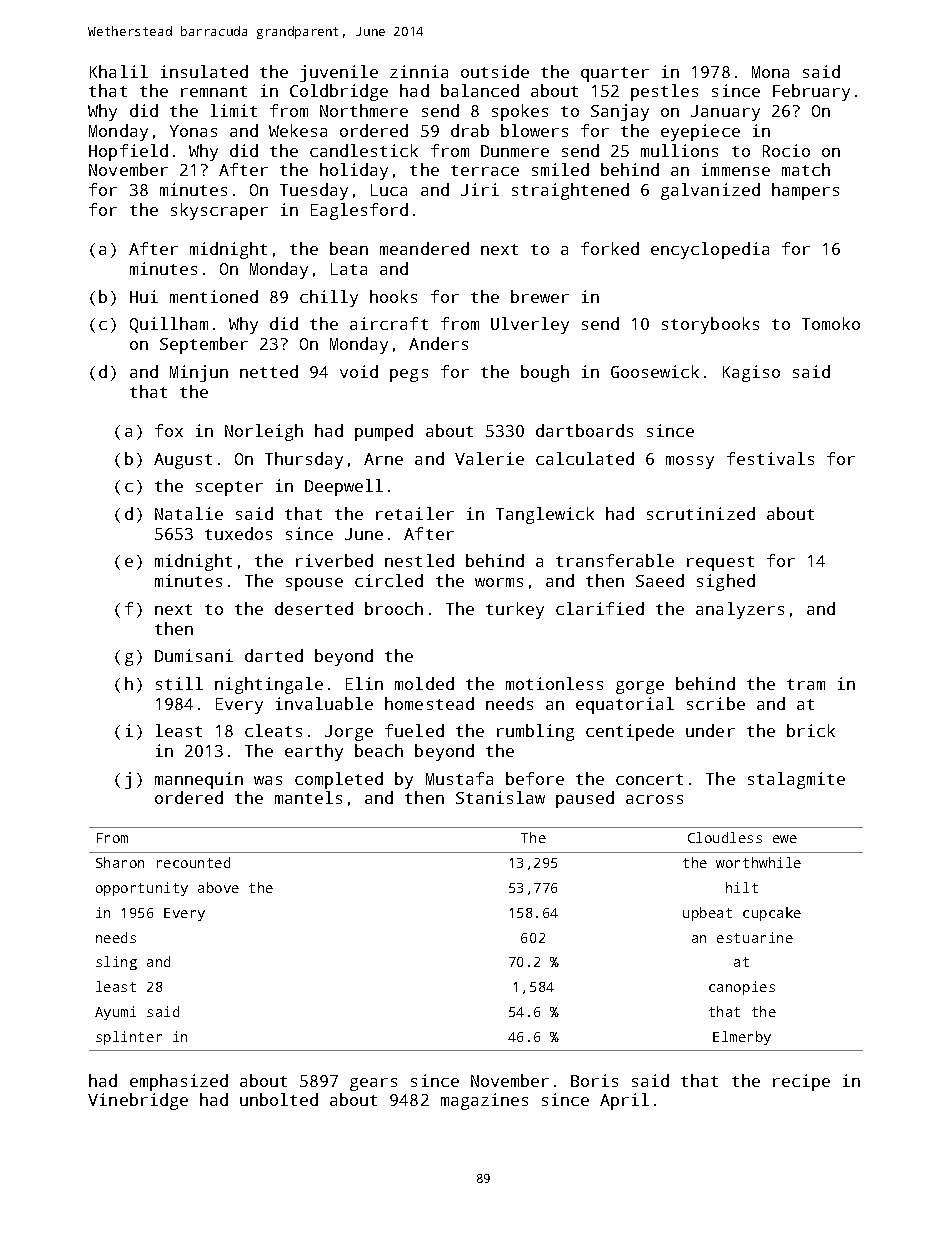  I want to click on quarter, so click(615, 74).
